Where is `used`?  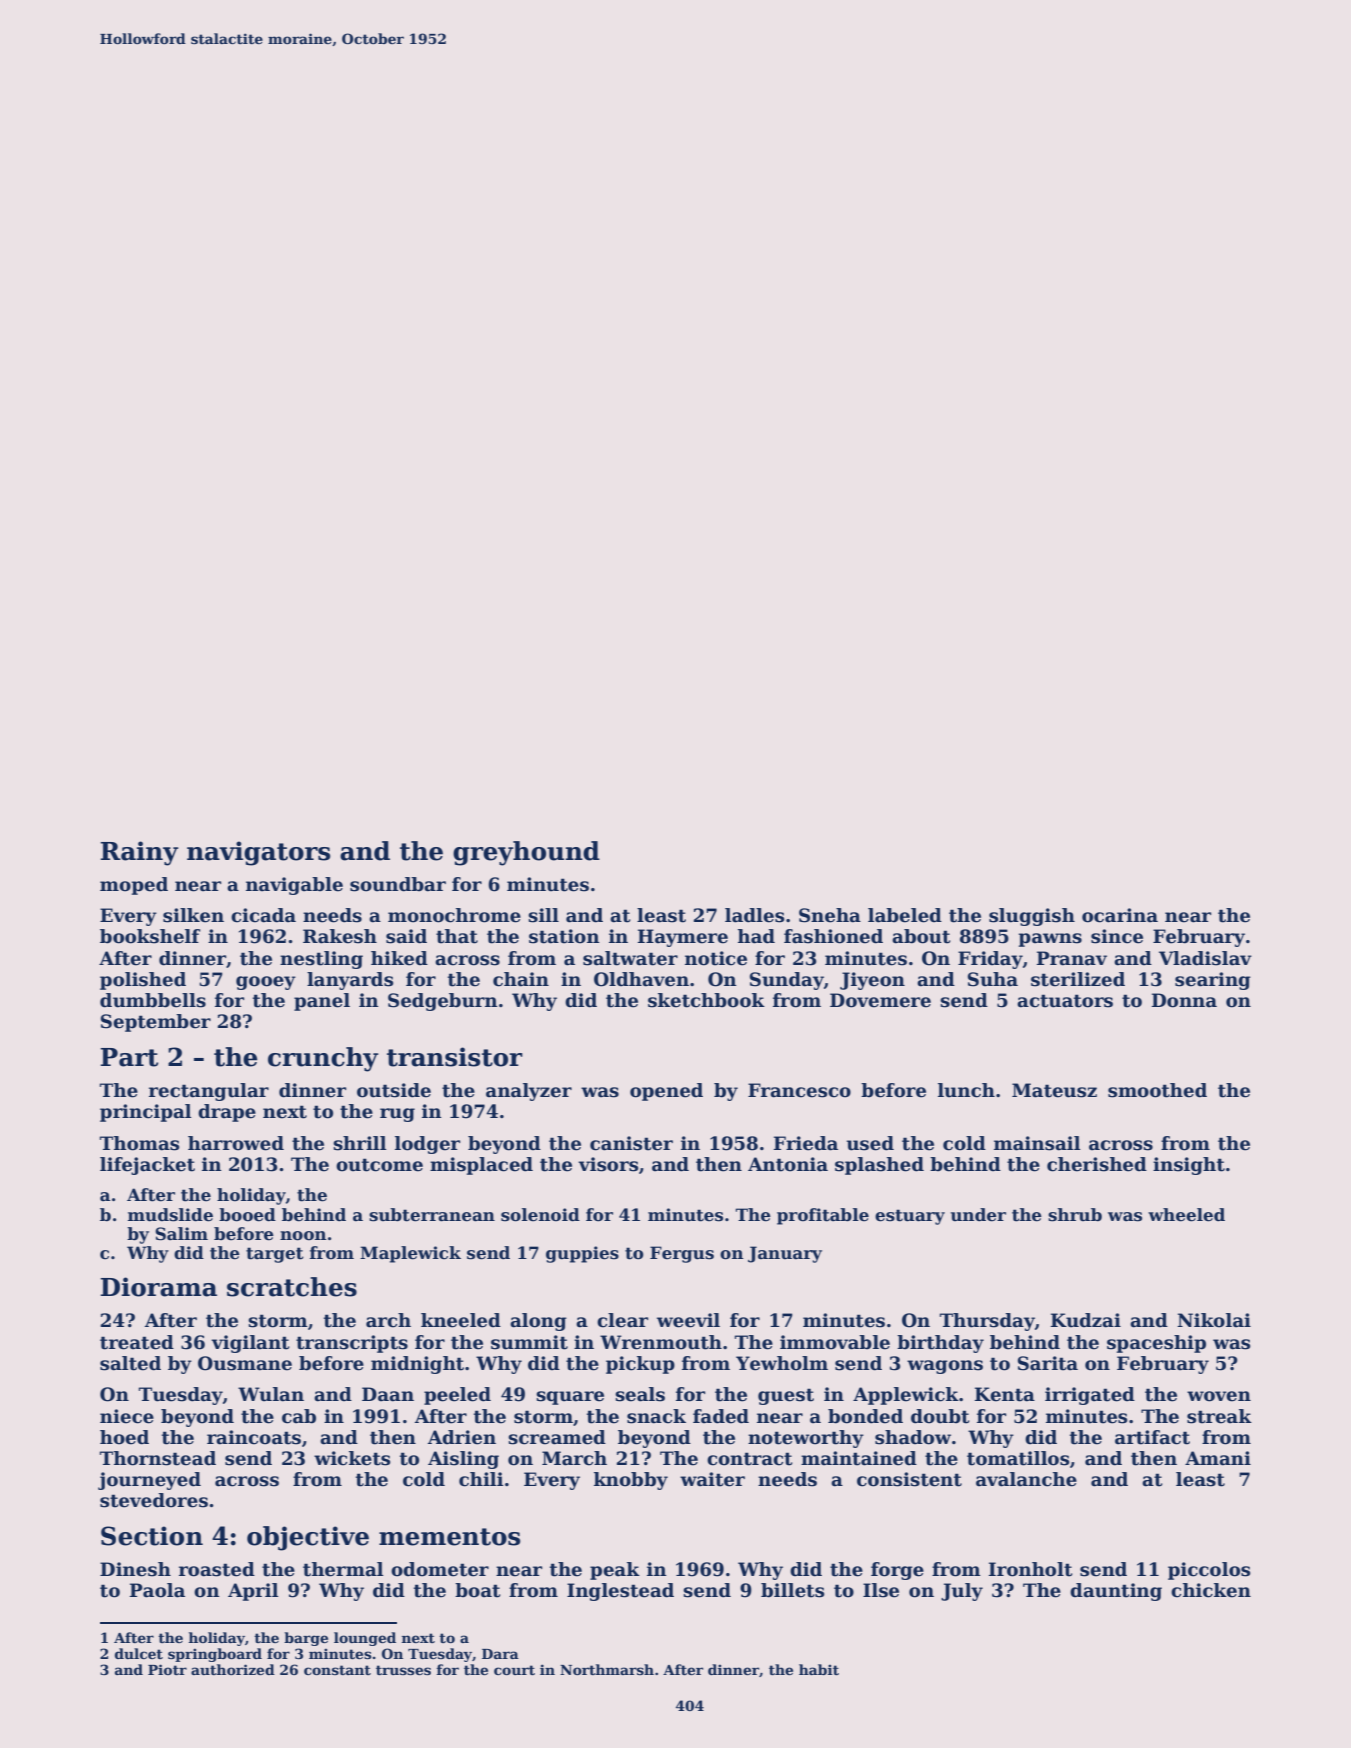 used is located at coordinates (870, 1143).
